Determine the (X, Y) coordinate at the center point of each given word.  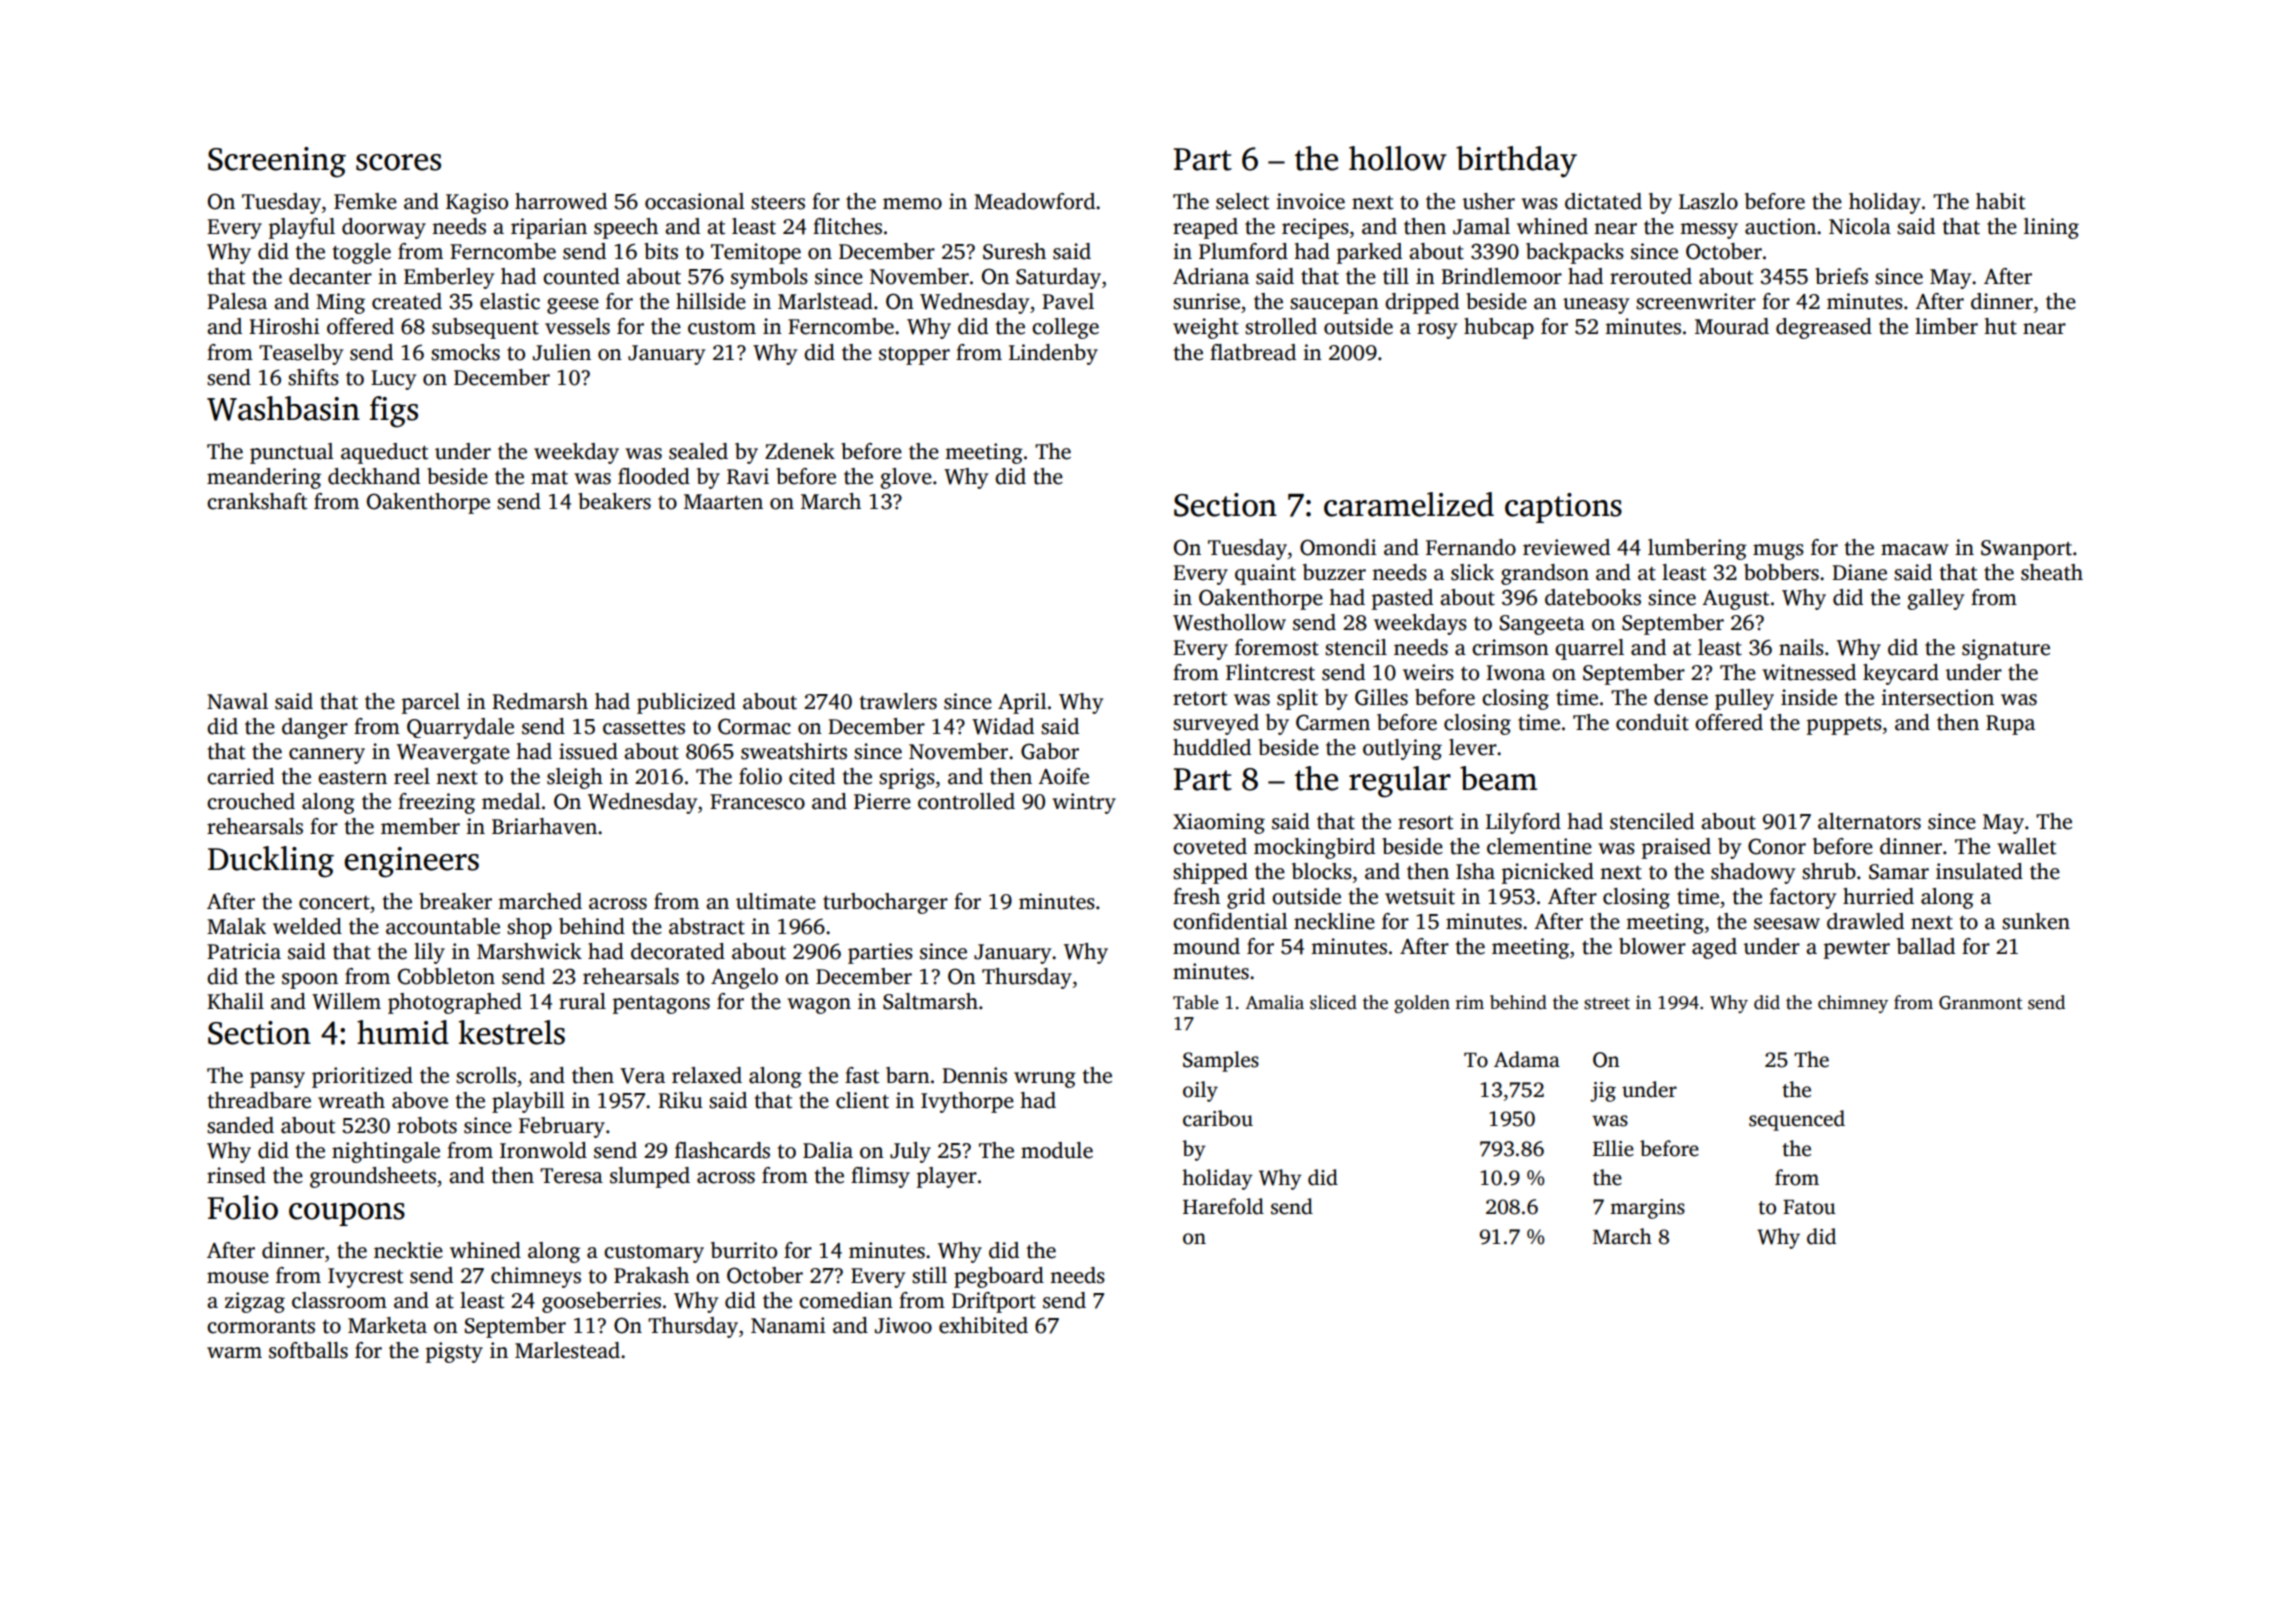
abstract (707, 926)
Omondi (1338, 547)
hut (2000, 326)
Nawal (237, 701)
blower (1652, 946)
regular (1400, 782)
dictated (1603, 201)
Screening (277, 162)
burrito (744, 1250)
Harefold (1223, 1206)
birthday (1516, 162)
